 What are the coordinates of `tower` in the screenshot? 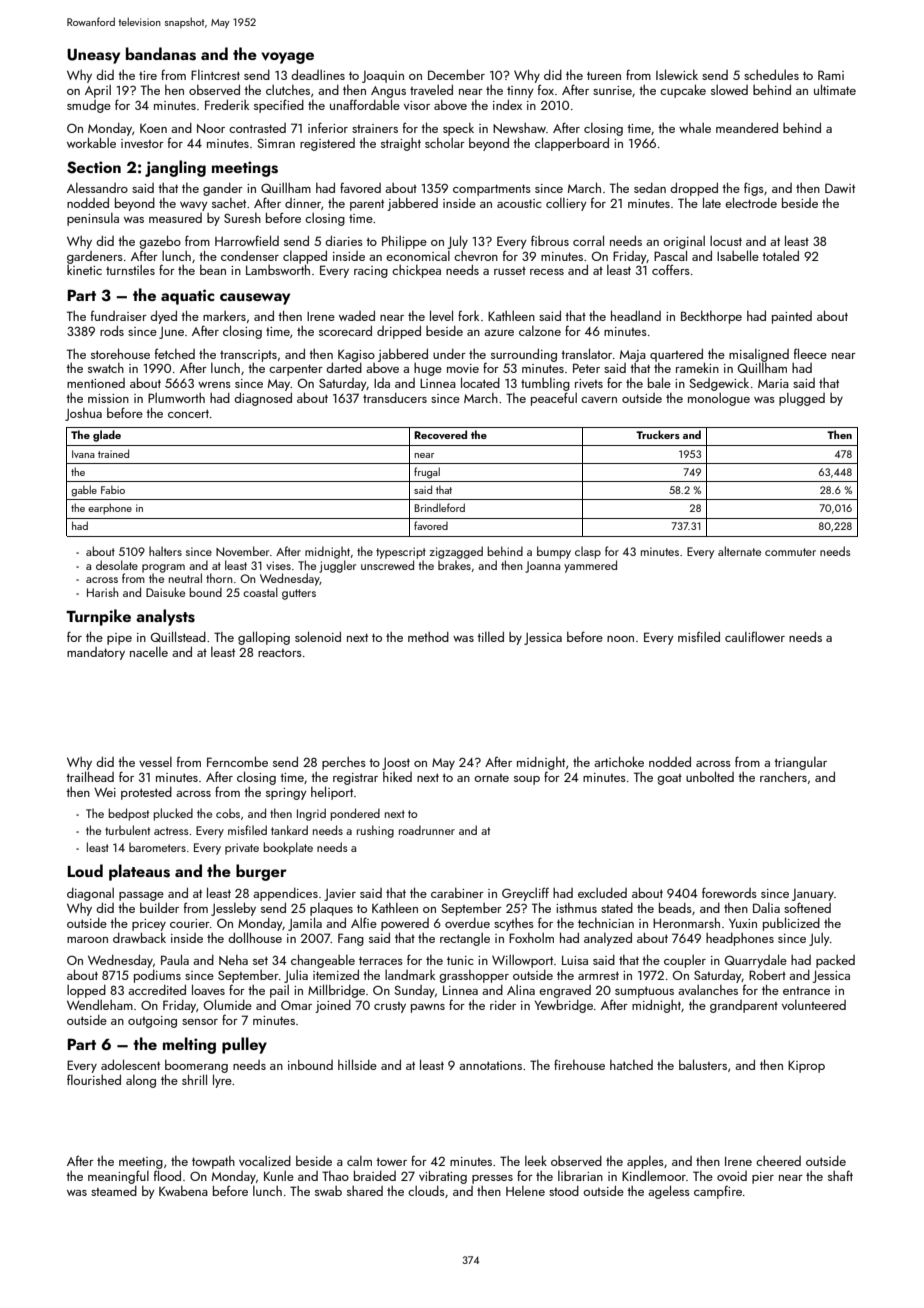 It's located at (391, 1162).
